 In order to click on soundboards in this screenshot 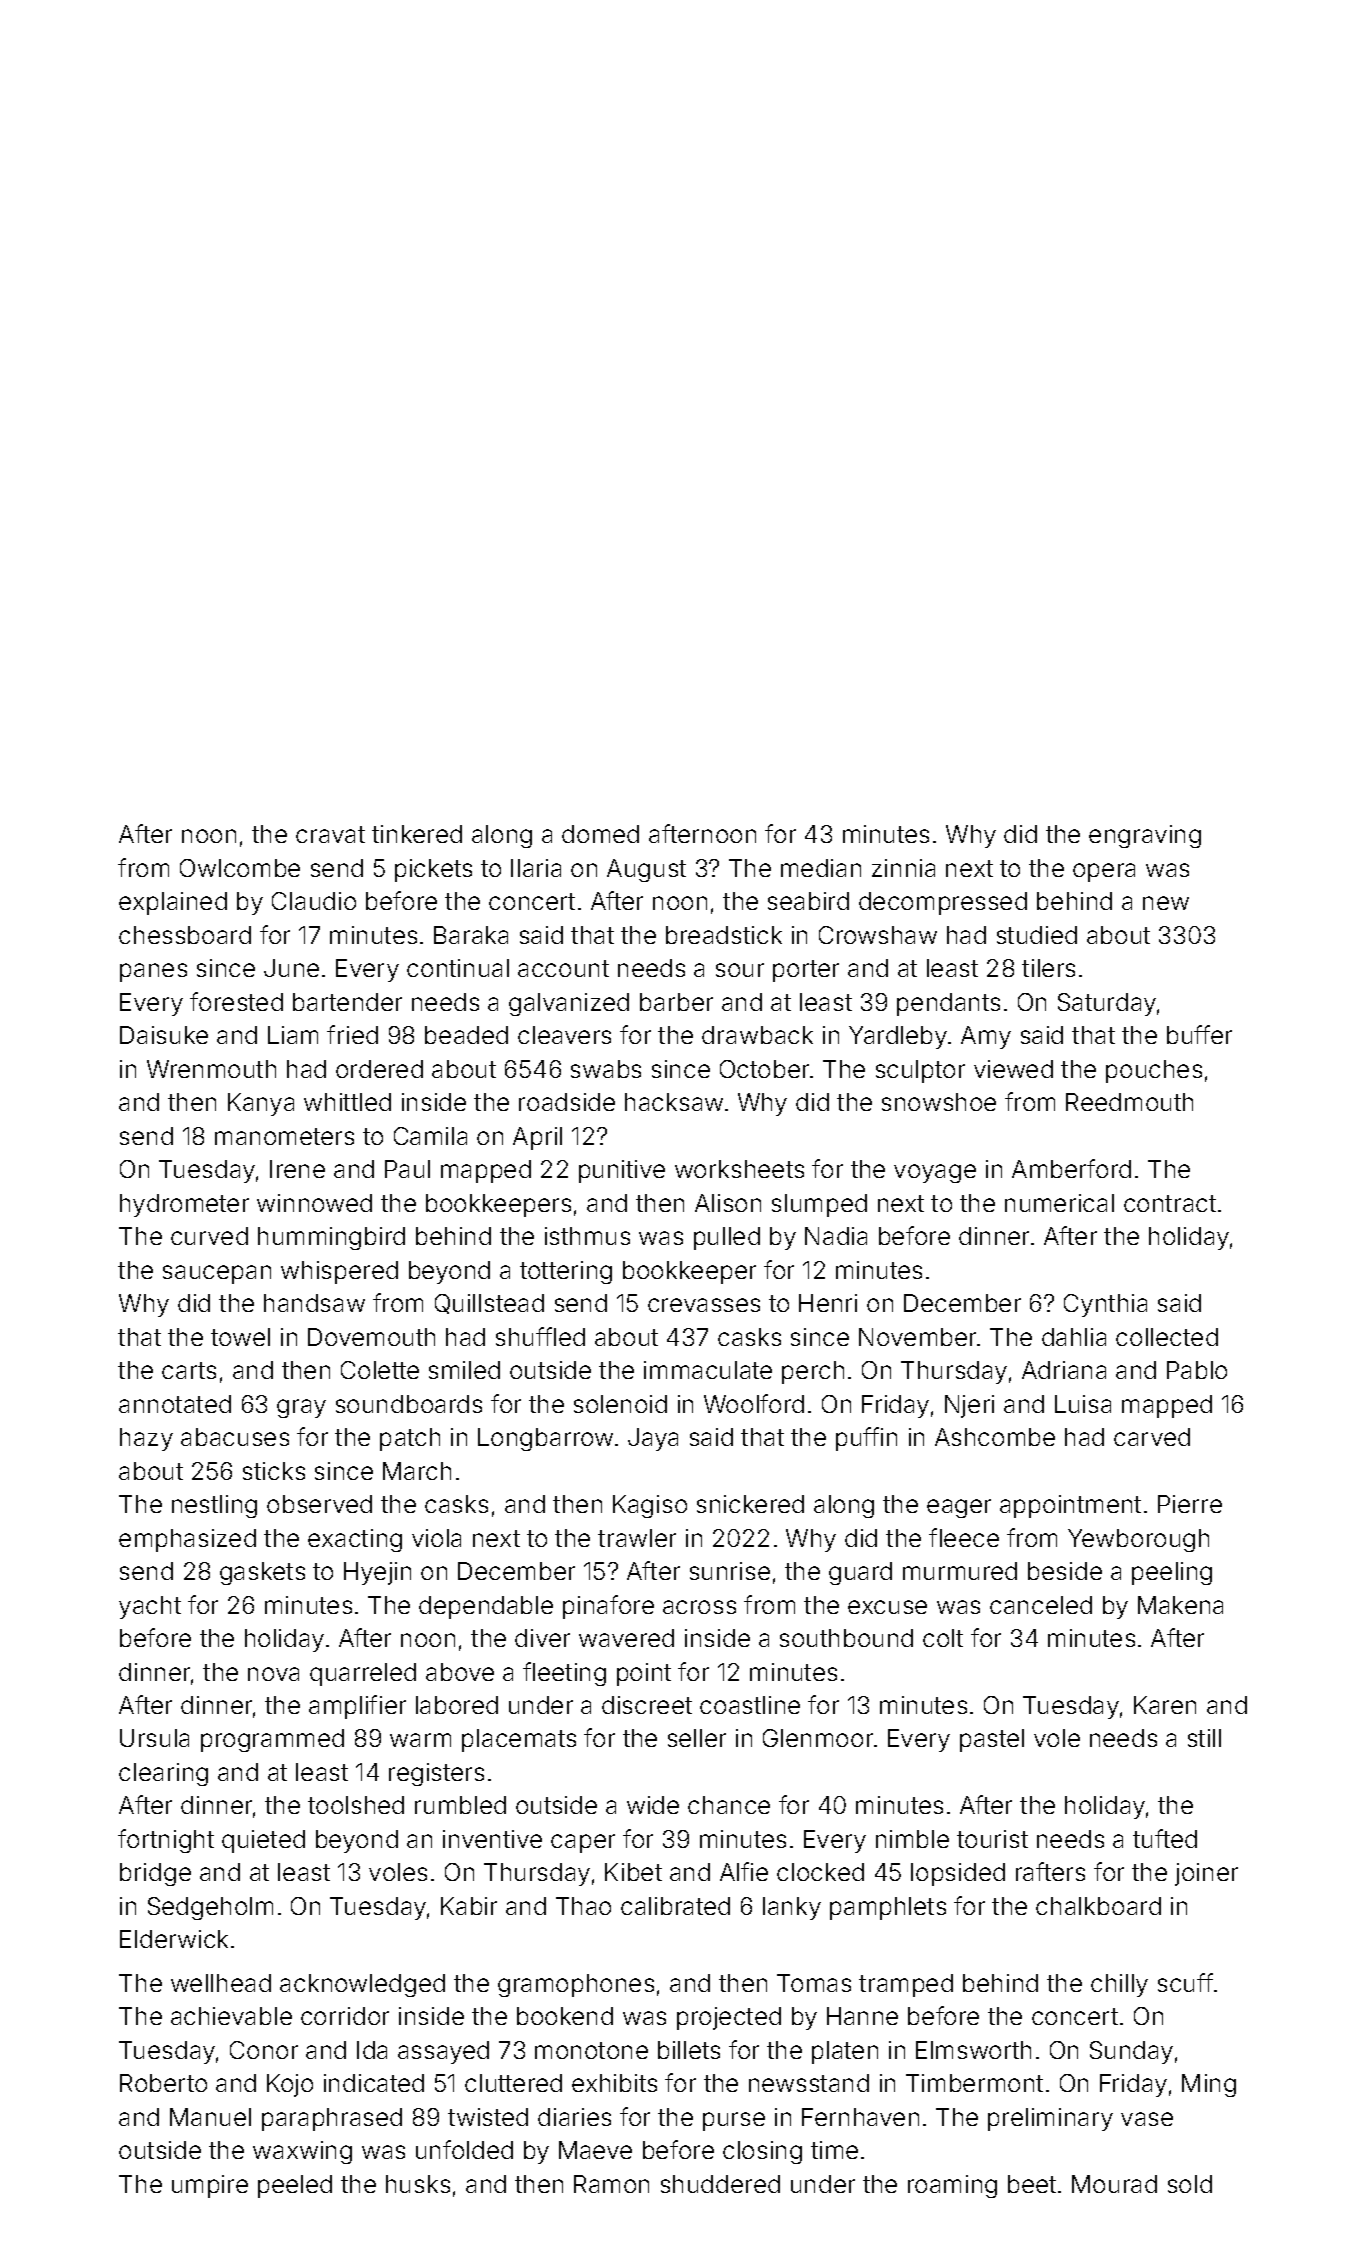, I will do `click(409, 1404)`.
